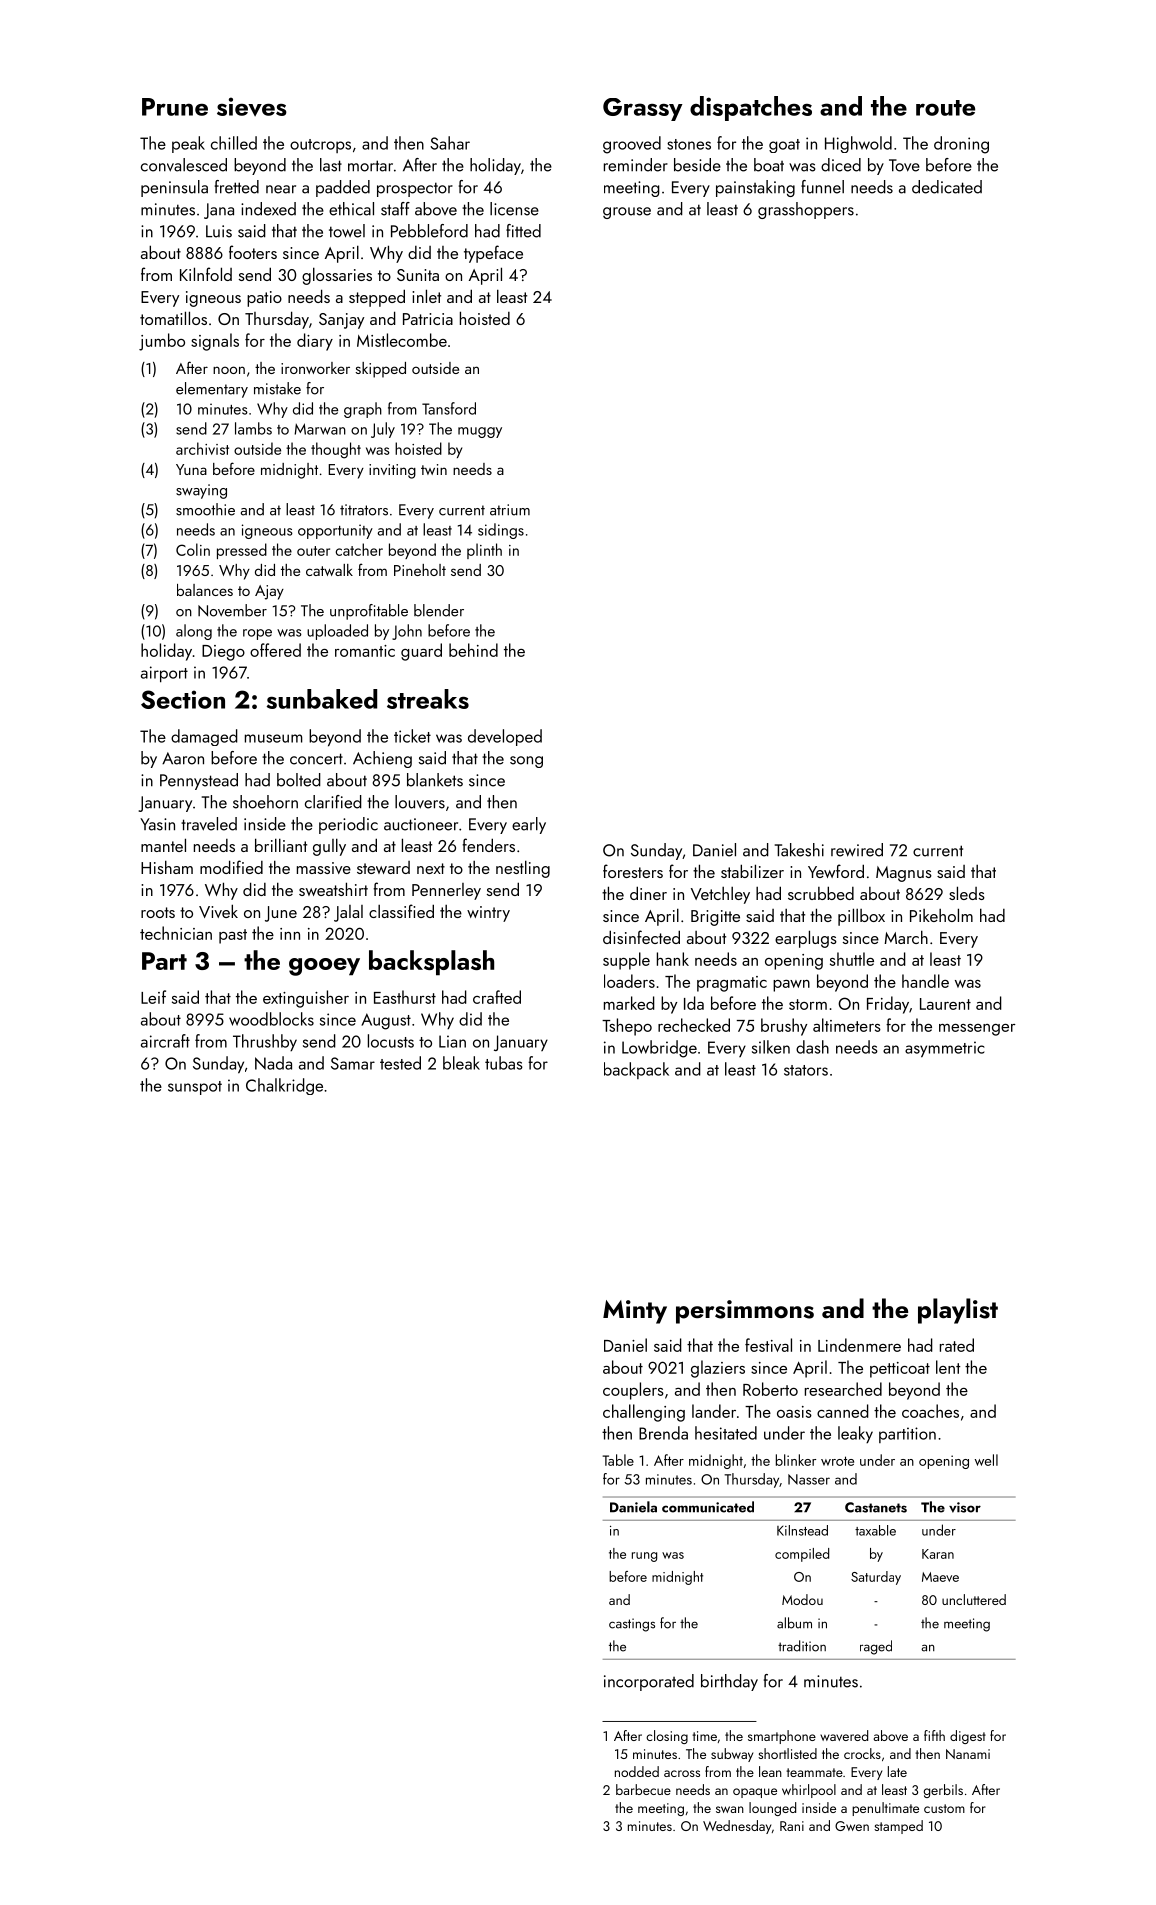 The height and width of the page is (1905, 1156). Describe the element at coordinates (164, 674) in the page. I see `airport` at that location.
